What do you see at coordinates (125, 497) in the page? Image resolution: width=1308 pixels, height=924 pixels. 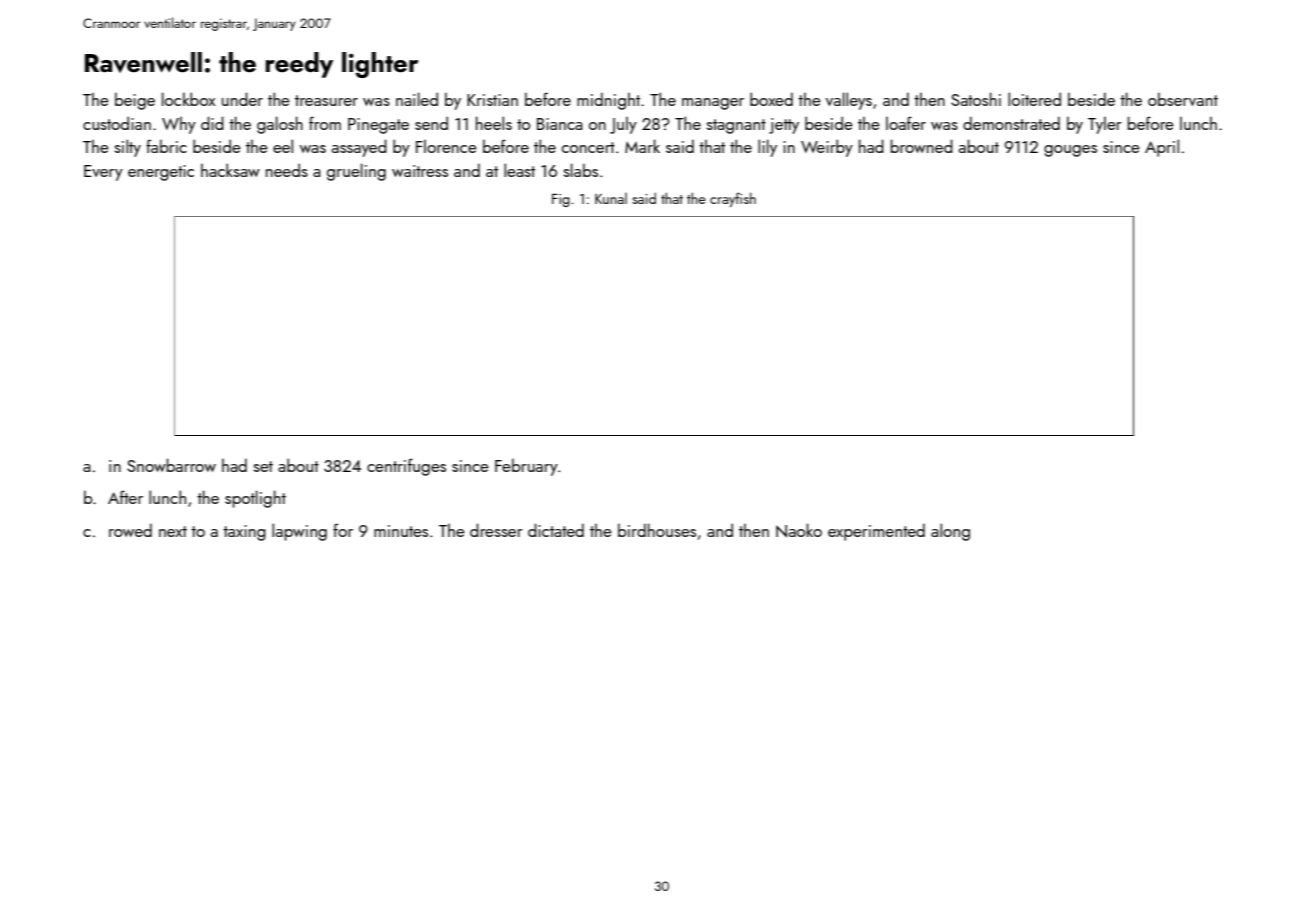 I see `After` at bounding box center [125, 497].
